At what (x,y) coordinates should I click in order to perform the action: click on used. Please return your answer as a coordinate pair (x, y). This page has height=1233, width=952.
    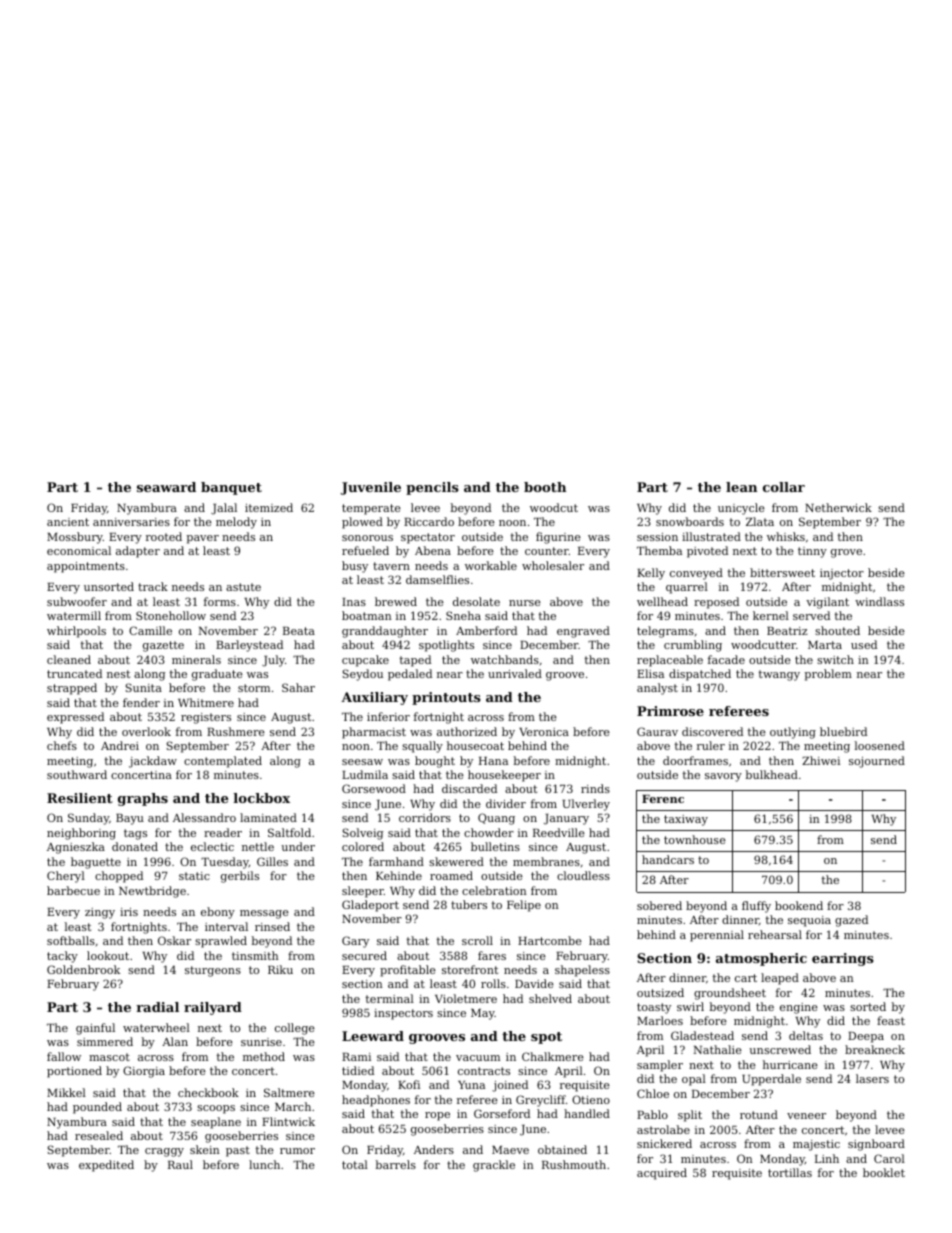
    Looking at the image, I should click on (864, 644).
